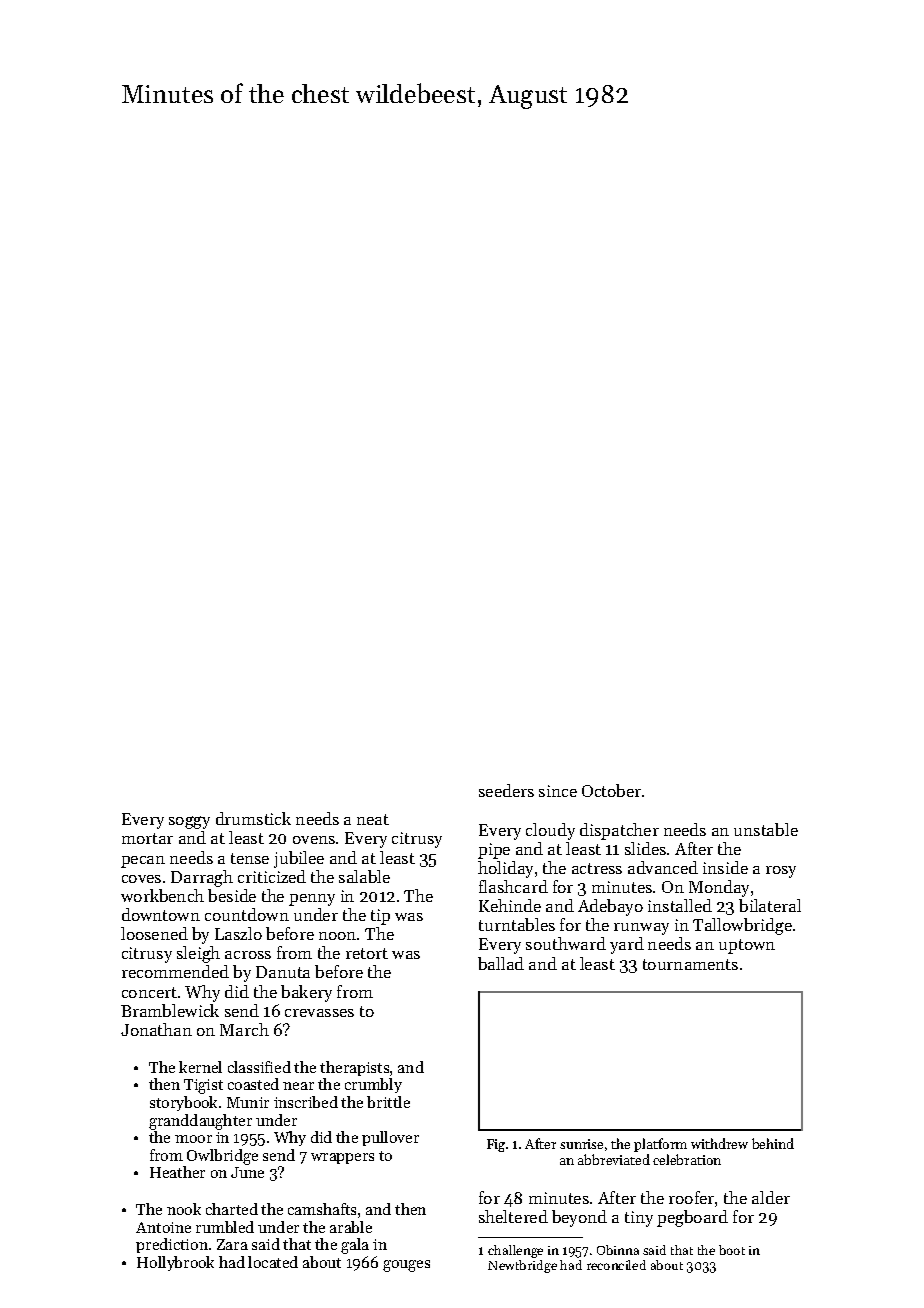 The width and height of the screenshot is (924, 1308). What do you see at coordinates (611, 790) in the screenshot?
I see `October` at bounding box center [611, 790].
